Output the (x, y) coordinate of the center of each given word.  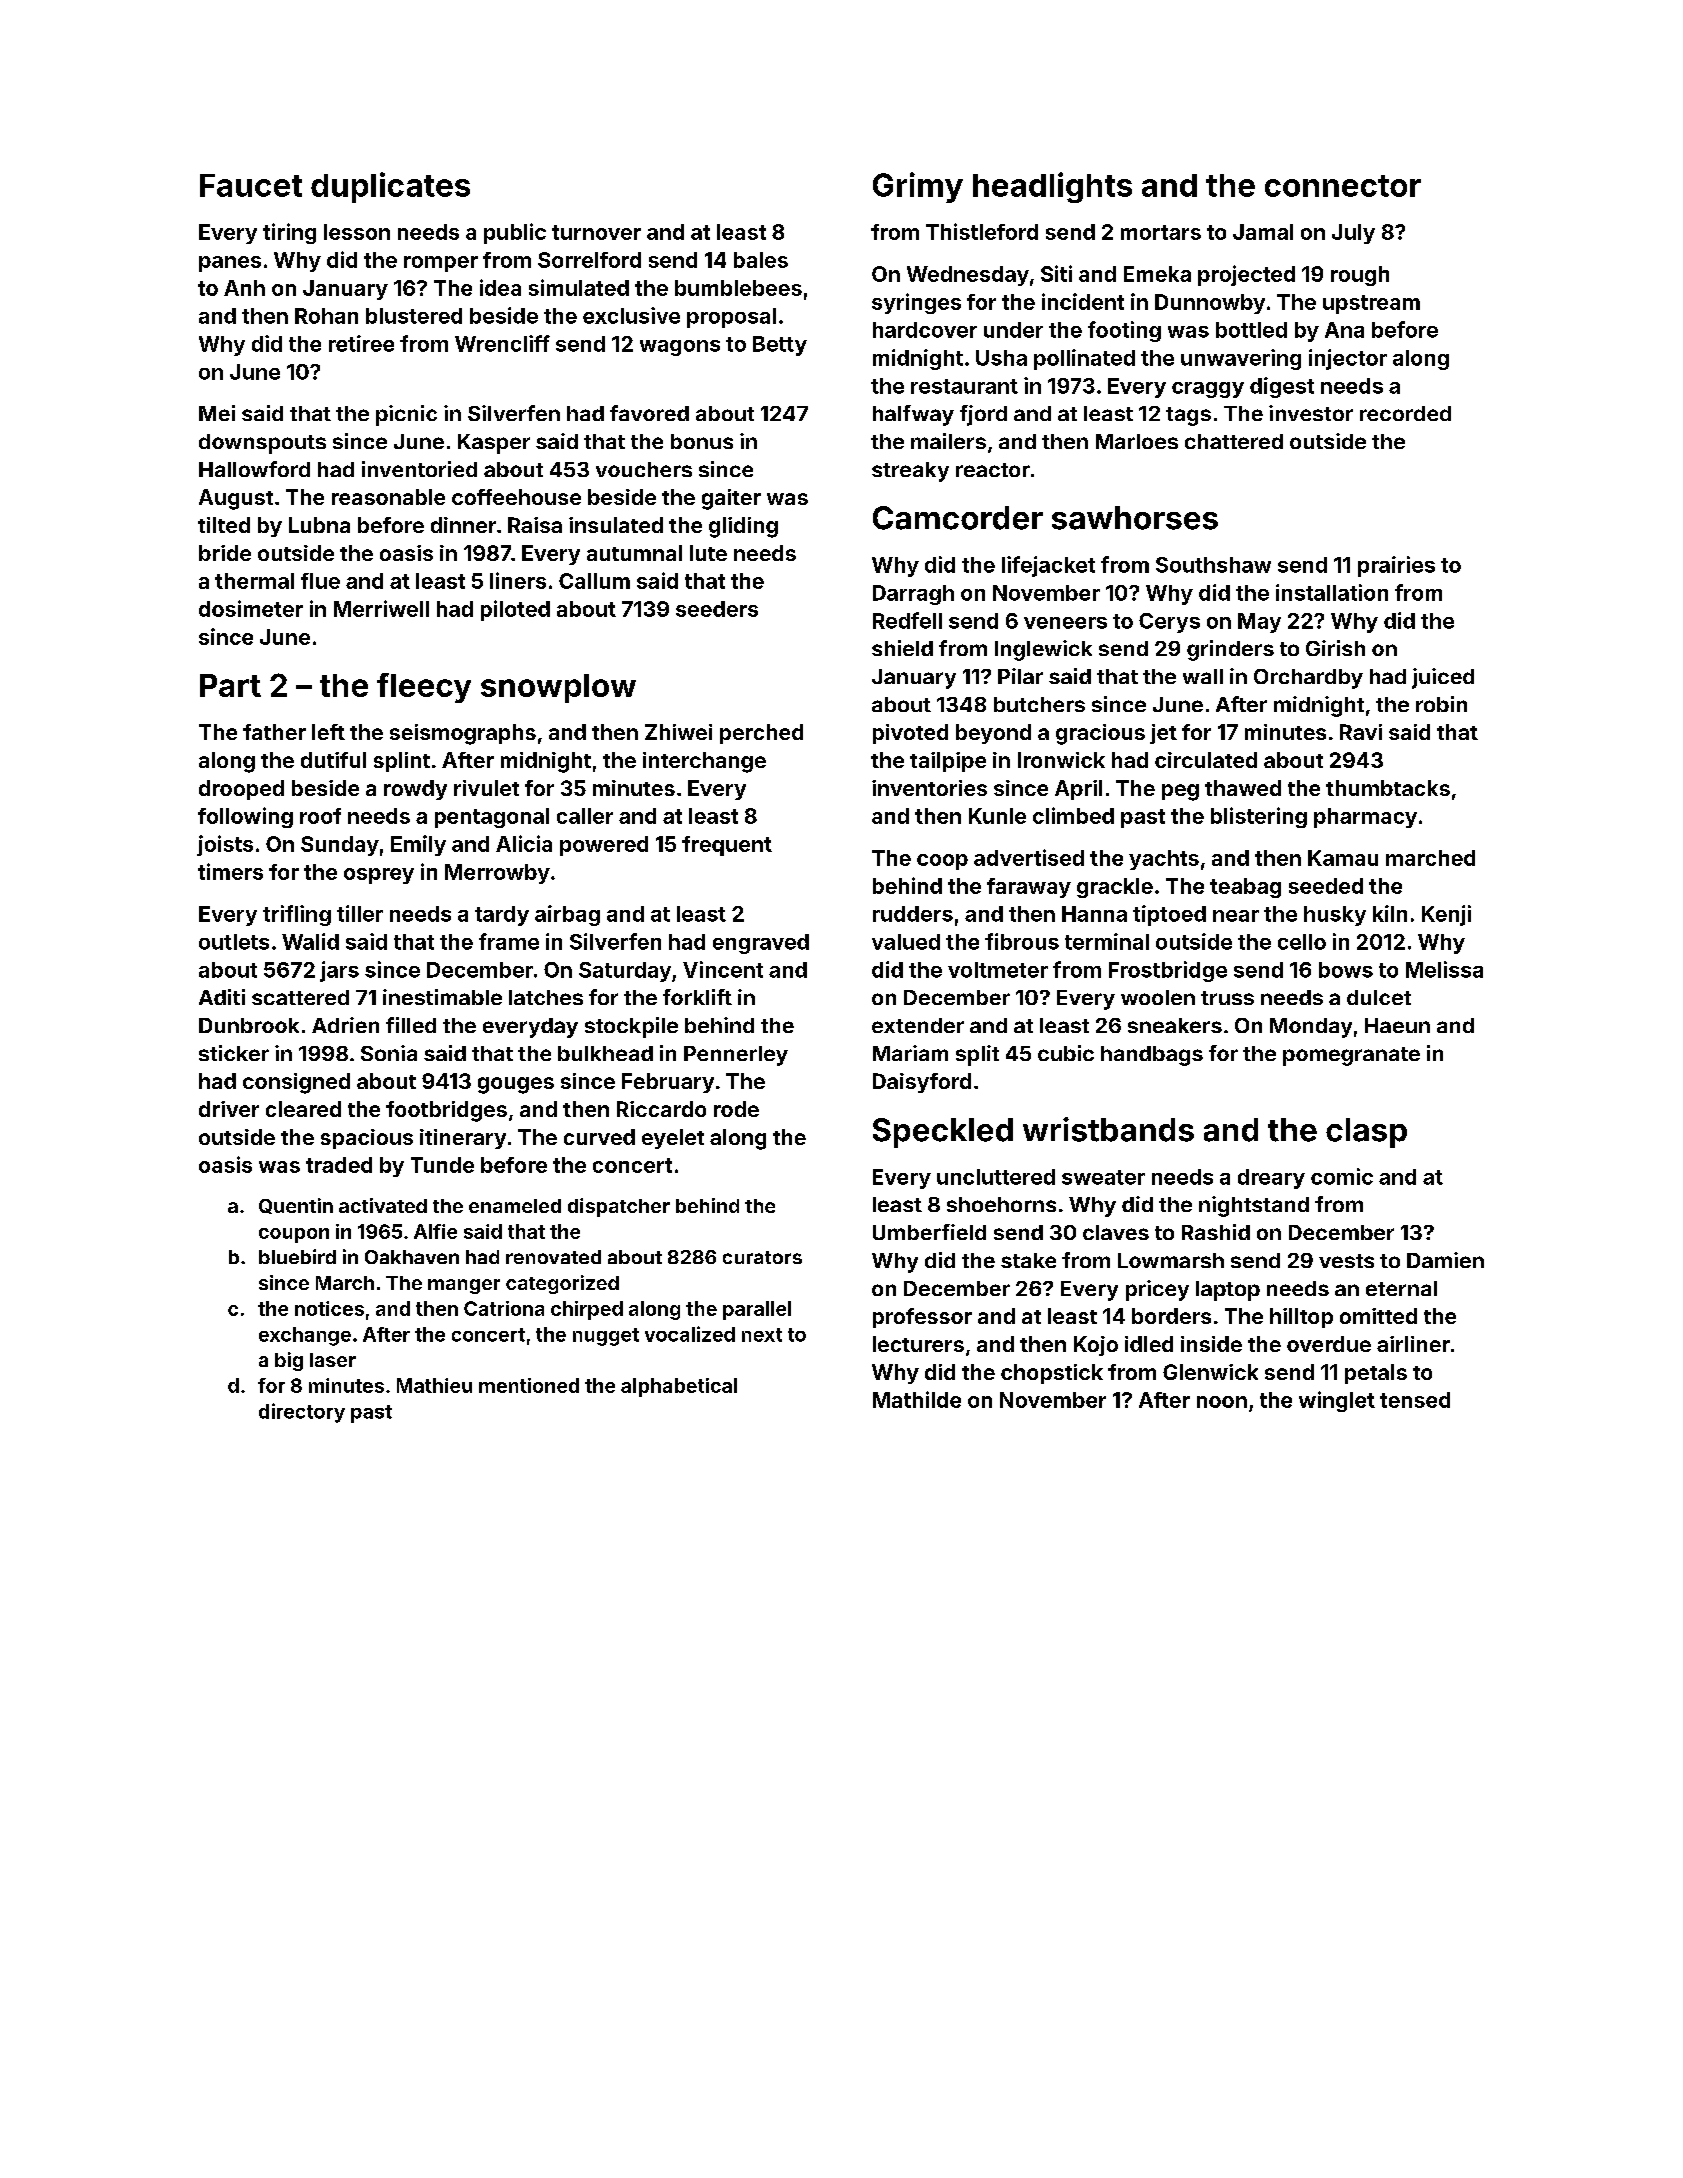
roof (320, 816)
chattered (1234, 441)
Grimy (918, 187)
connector (1343, 186)
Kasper (494, 444)
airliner (1413, 1344)
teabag (1245, 888)
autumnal (634, 553)
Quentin (296, 1206)
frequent (727, 846)
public (515, 233)
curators (762, 1257)
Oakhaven (412, 1257)
